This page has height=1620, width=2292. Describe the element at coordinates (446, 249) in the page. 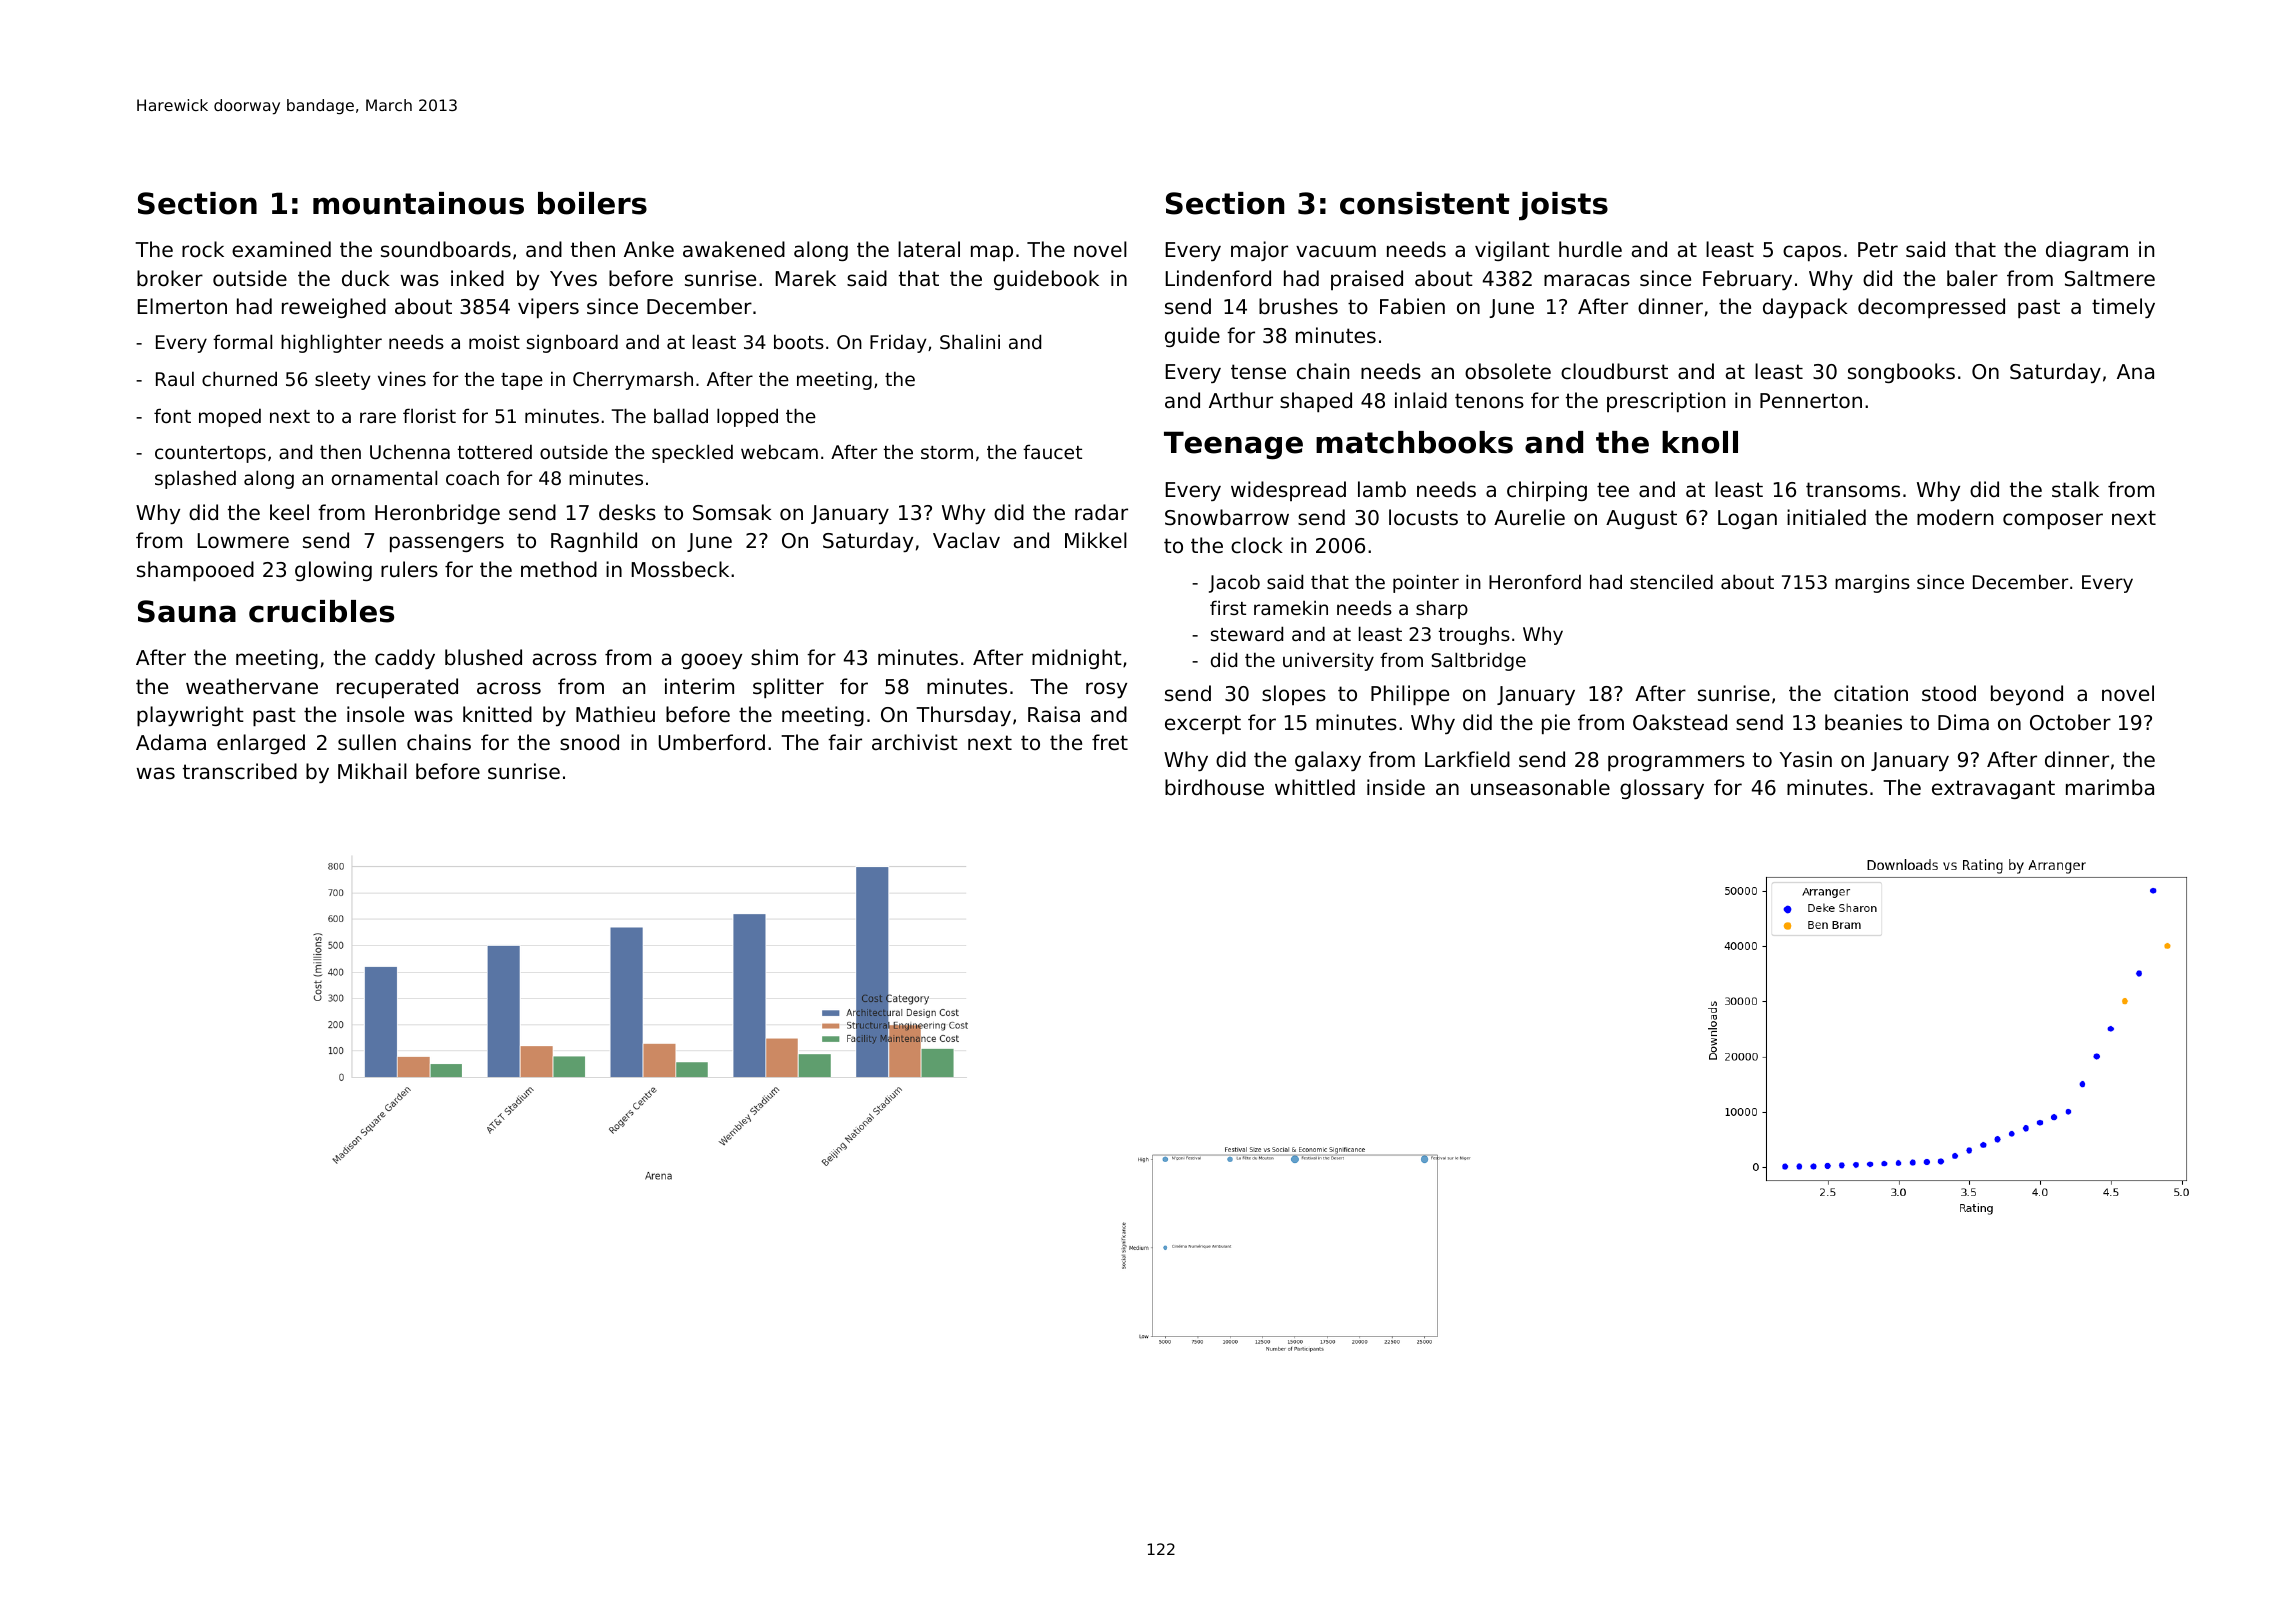

I see `soundboards` at that location.
